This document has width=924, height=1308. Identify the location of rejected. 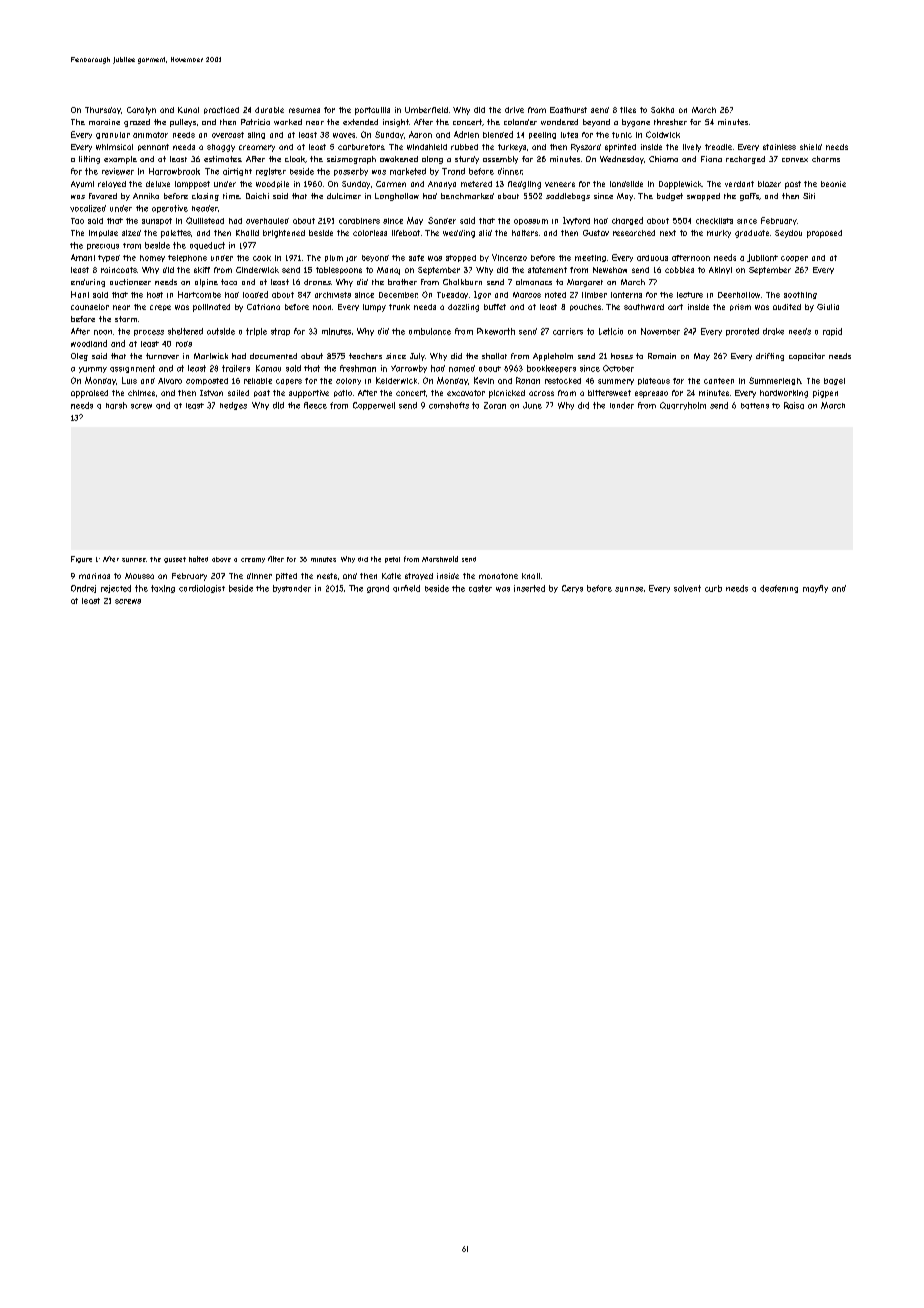
(116, 589).
